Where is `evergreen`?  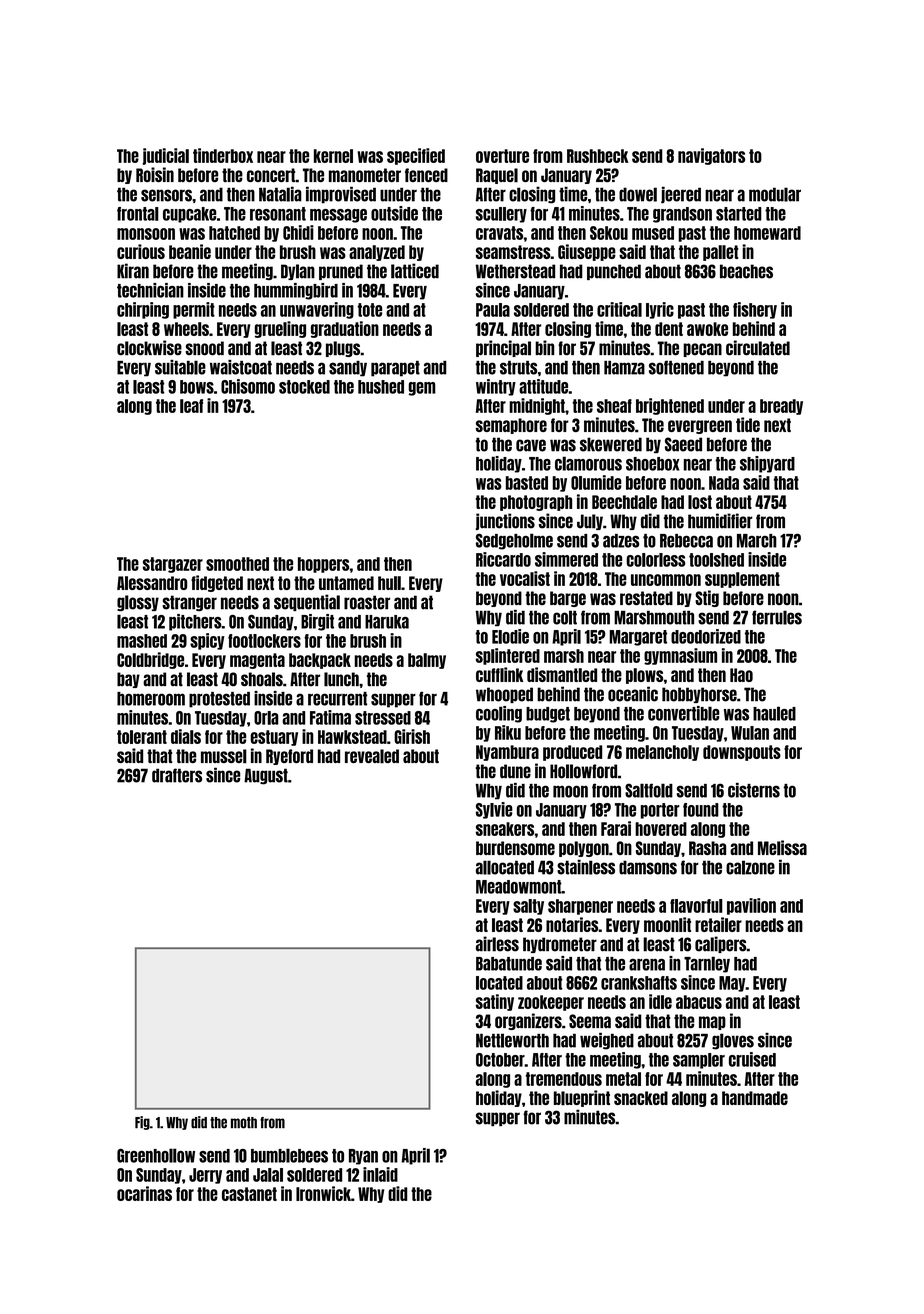
evergreen is located at coordinates (700, 427).
